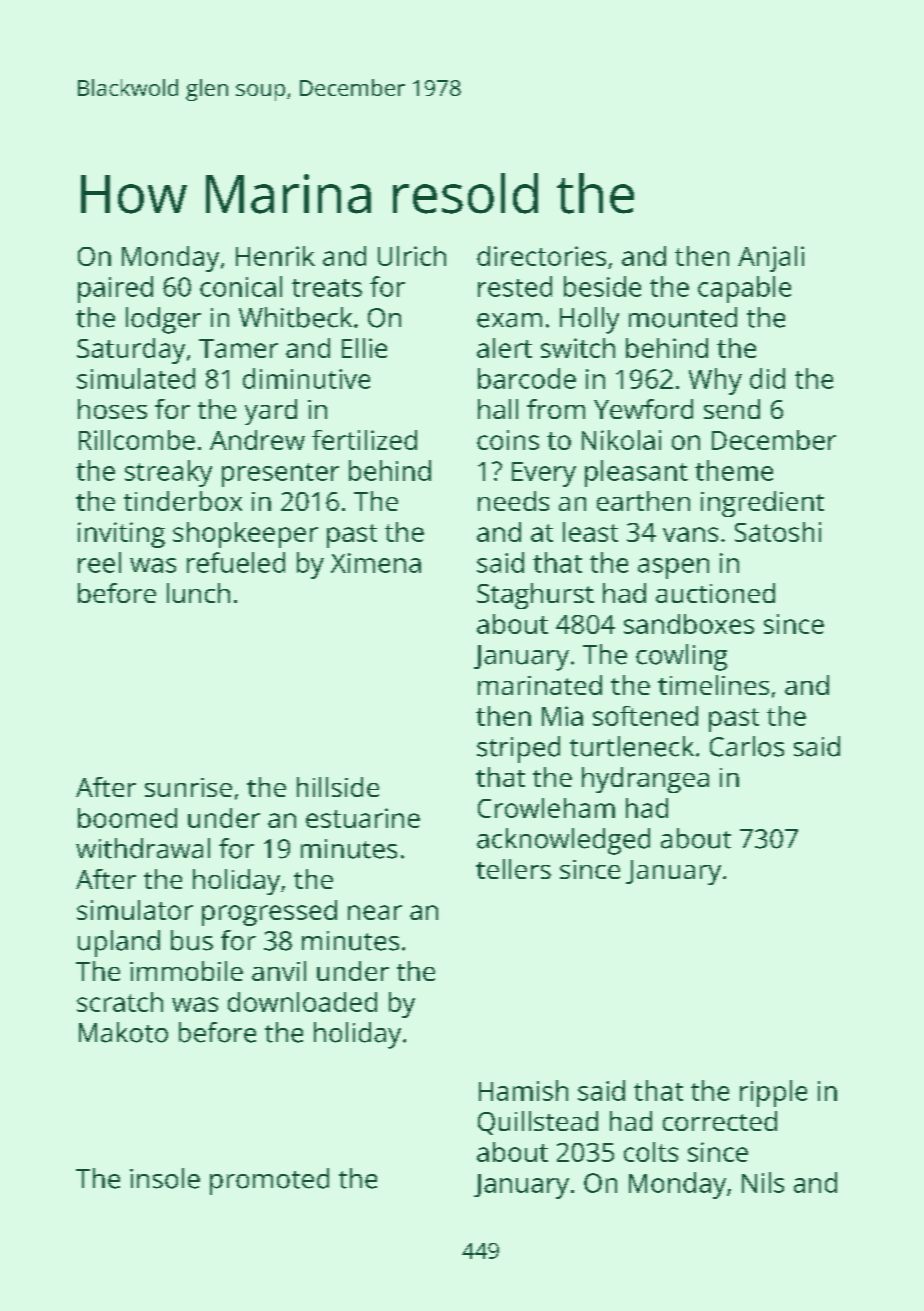 The width and height of the page is (924, 1311). I want to click on boomed, so click(127, 818).
